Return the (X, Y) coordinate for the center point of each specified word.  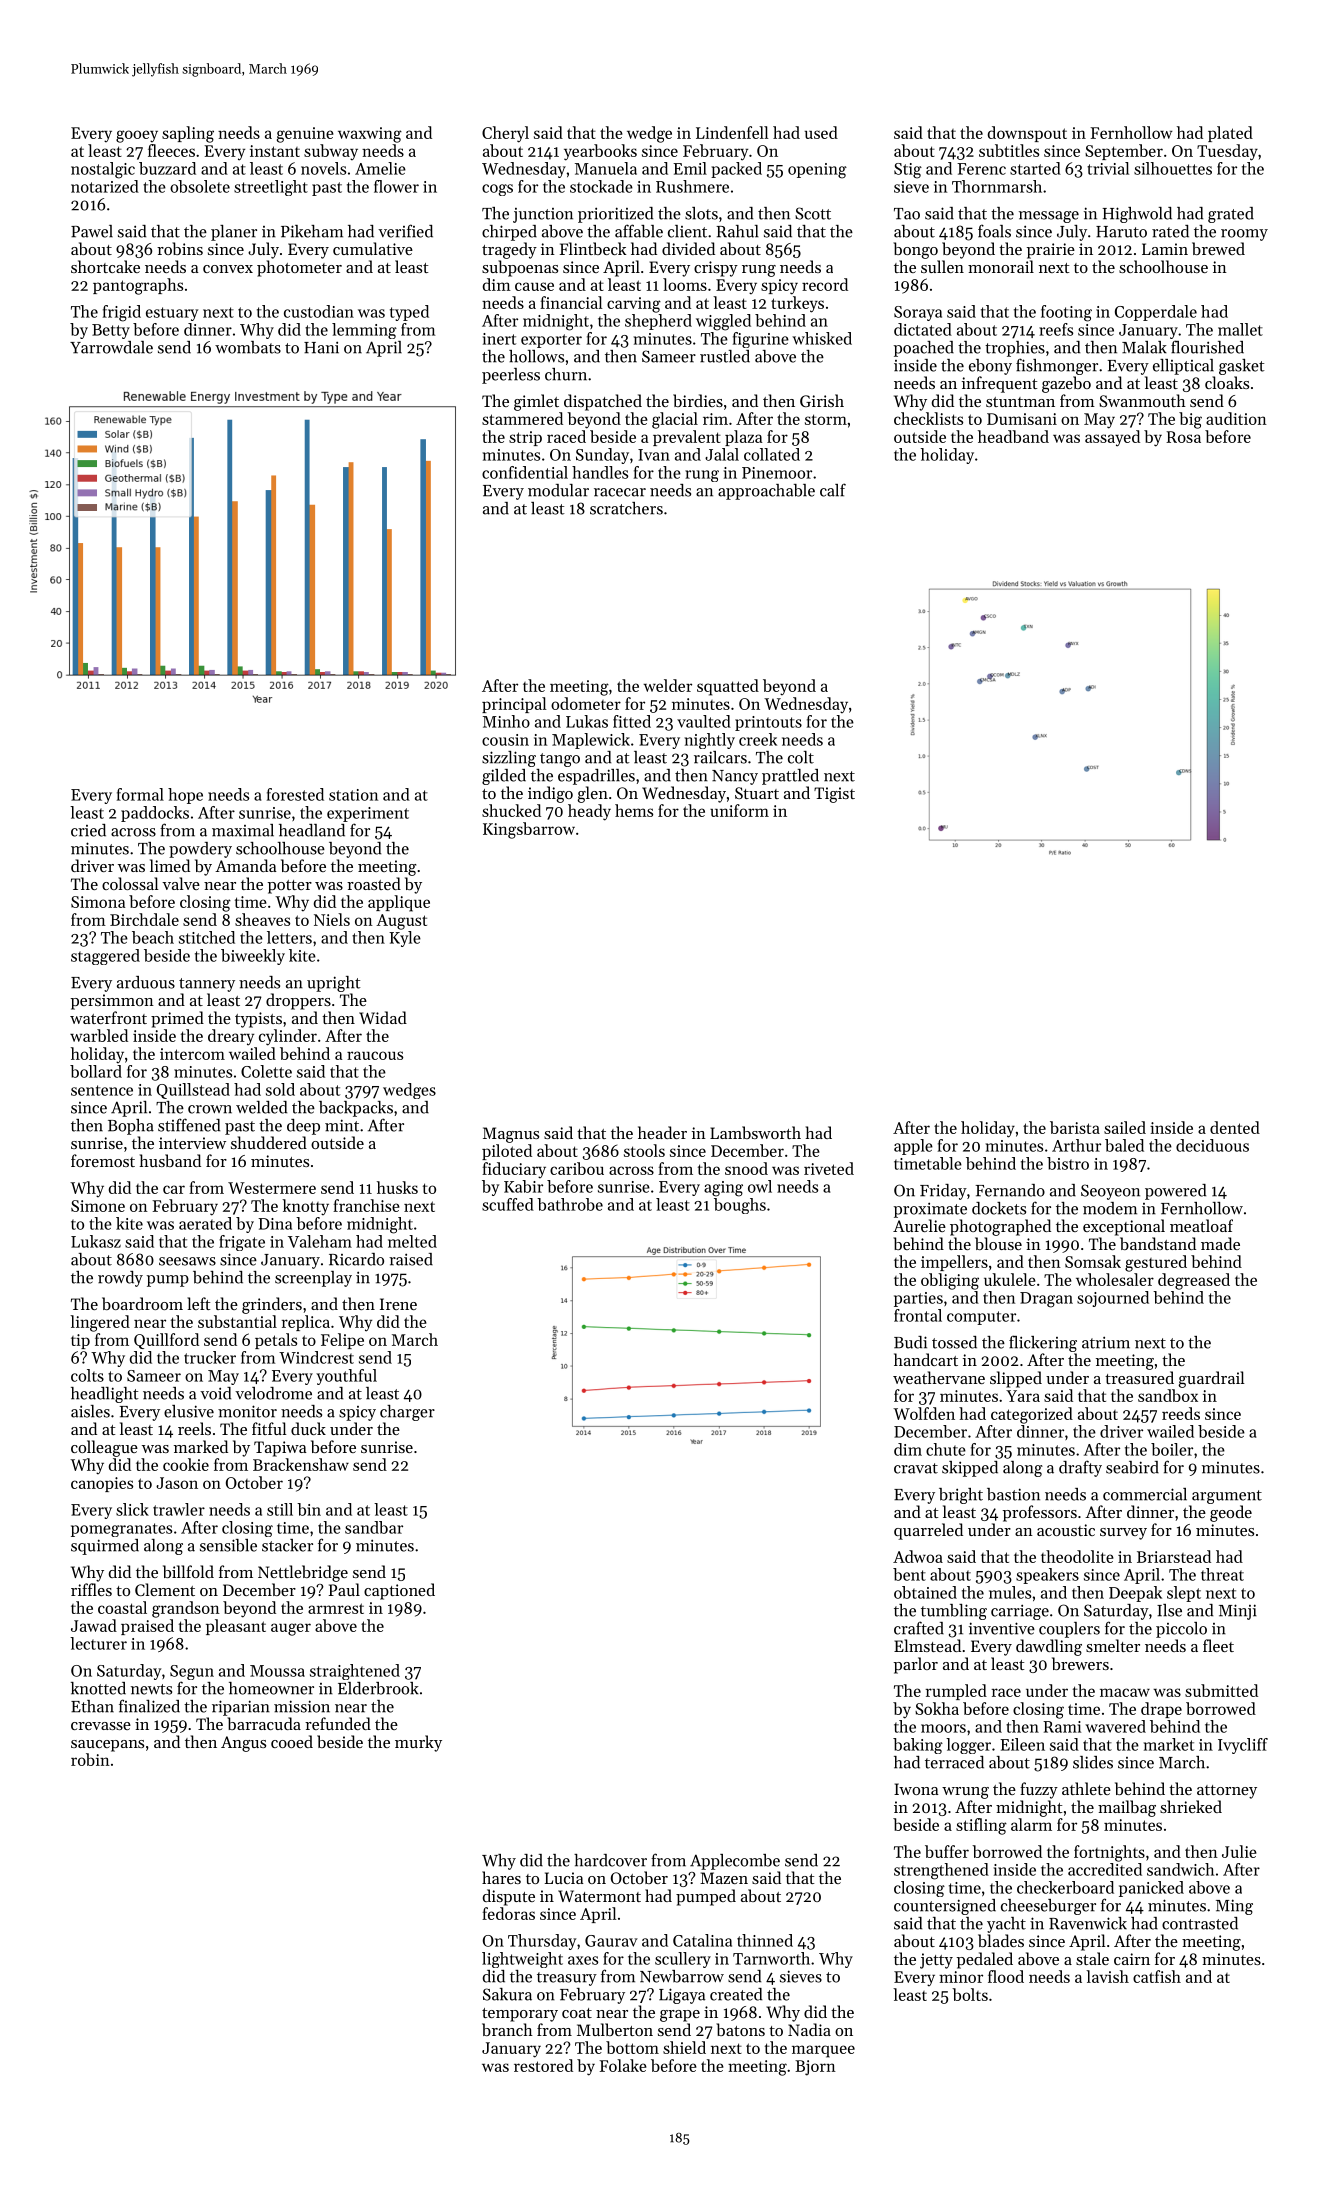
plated (1230, 134)
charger (407, 1413)
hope (185, 796)
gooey (137, 136)
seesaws (187, 1261)
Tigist (834, 795)
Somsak (1093, 1261)
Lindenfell (732, 132)
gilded (504, 777)
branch (507, 2029)
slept (1184, 1594)
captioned (399, 1591)
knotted (98, 1688)
